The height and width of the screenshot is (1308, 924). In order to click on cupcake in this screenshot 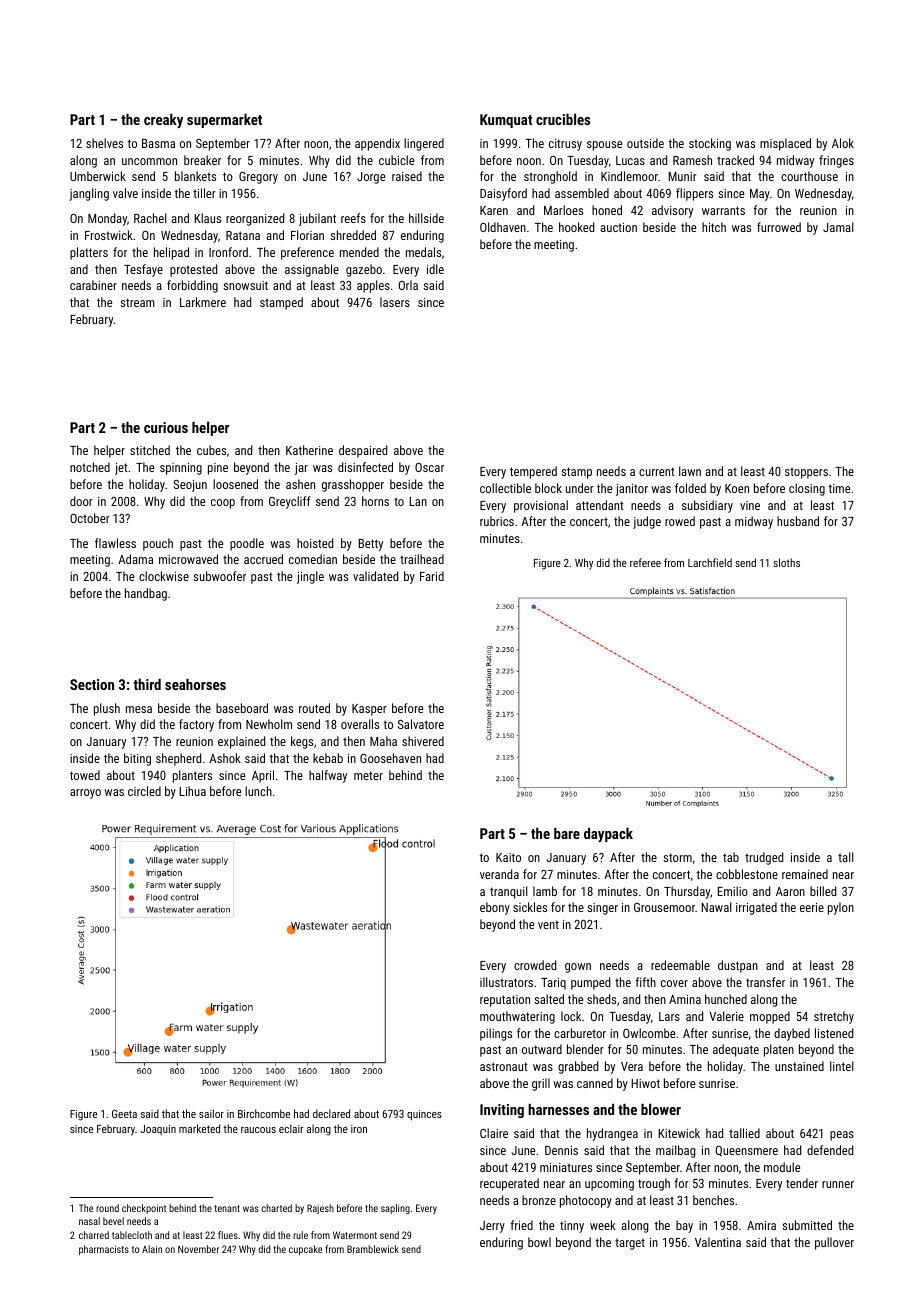, I will do `click(305, 1250)`.
